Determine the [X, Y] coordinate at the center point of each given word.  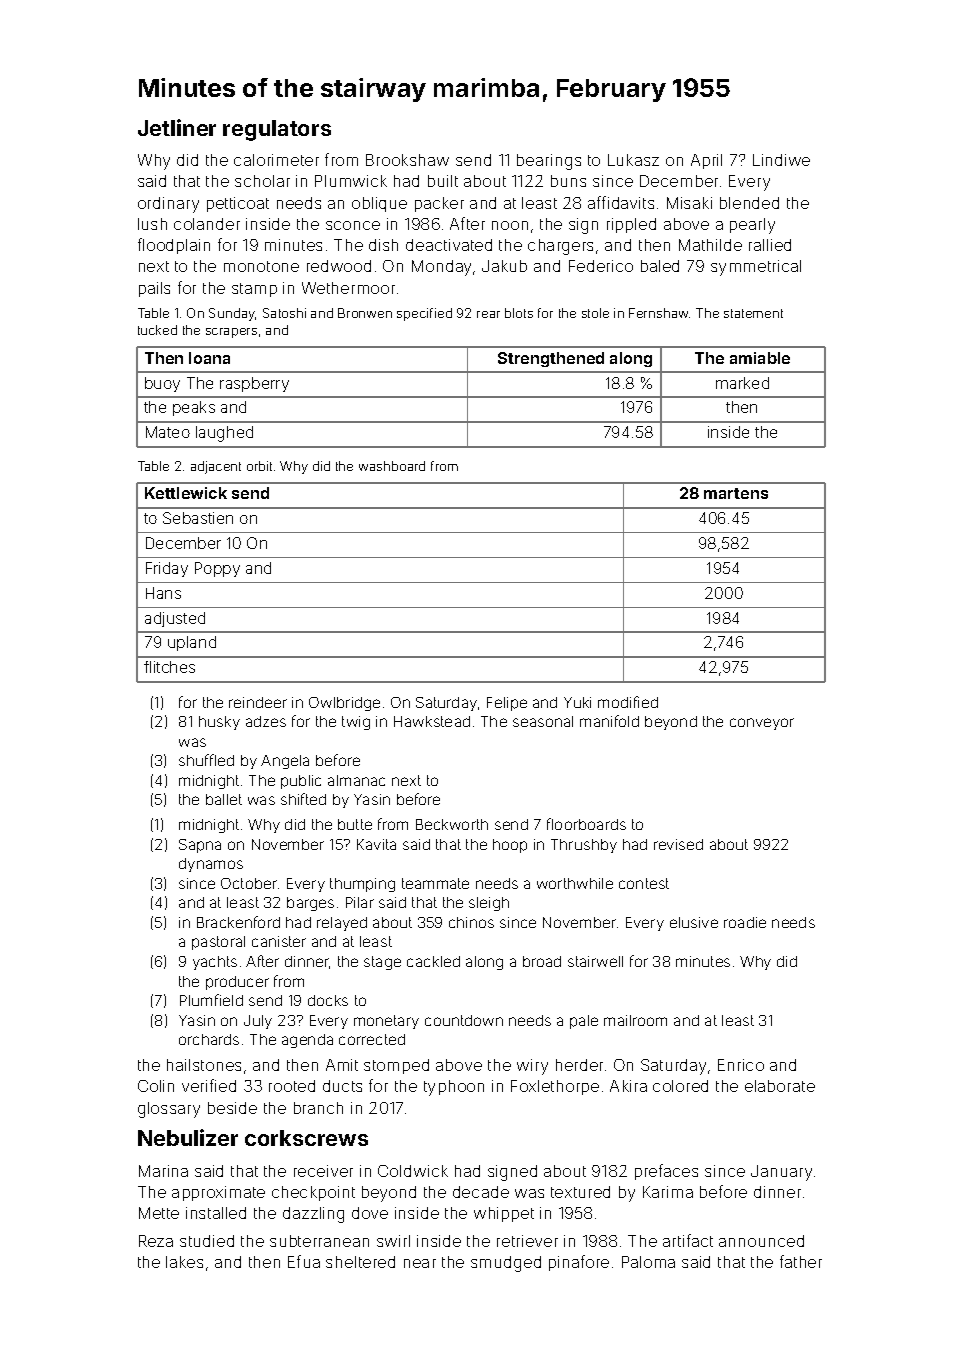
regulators [277, 130]
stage [382, 963]
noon [510, 225]
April [706, 161]
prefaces [666, 1172]
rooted [292, 1086]
